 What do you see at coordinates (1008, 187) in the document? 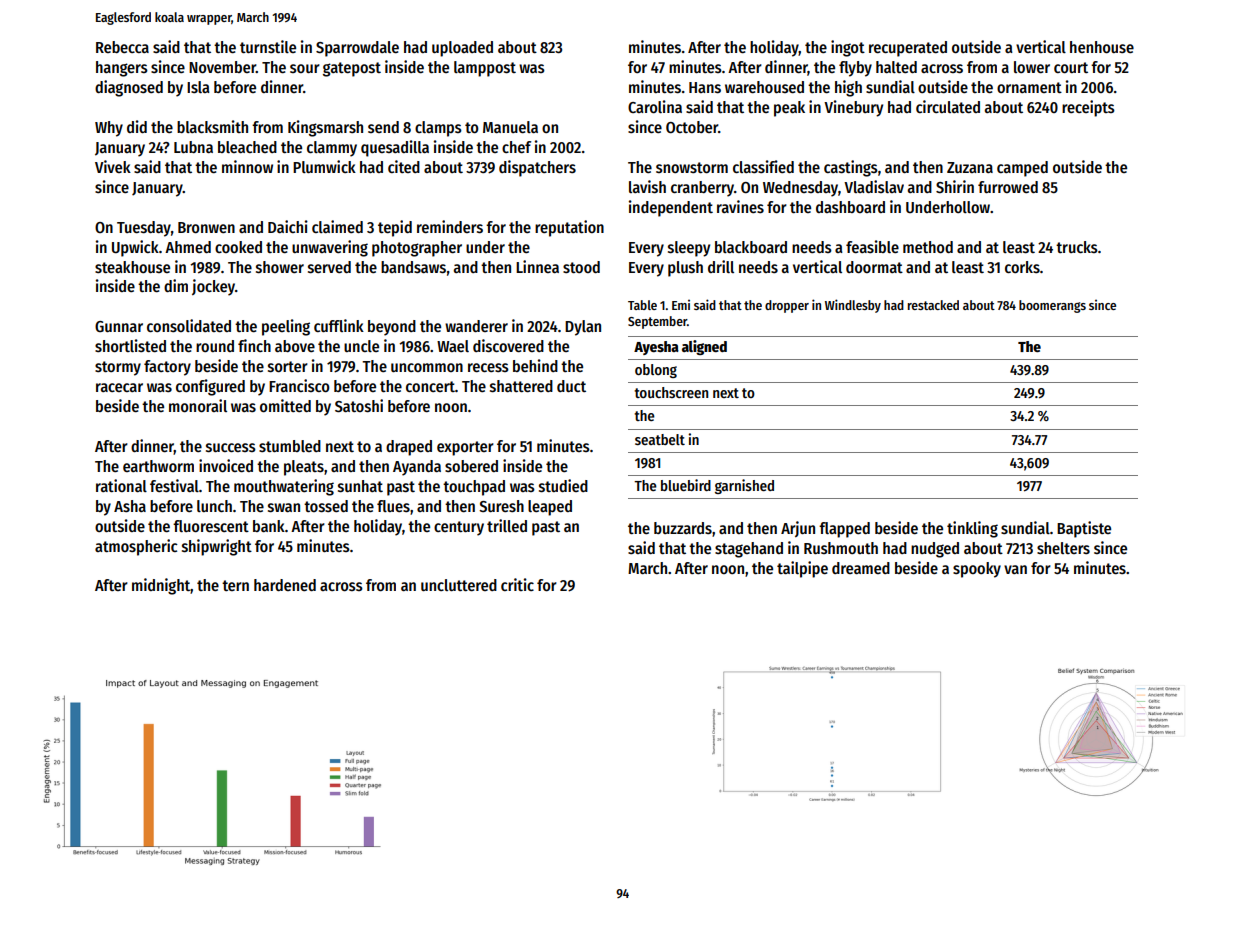
I see `furrowed` at bounding box center [1008, 187].
